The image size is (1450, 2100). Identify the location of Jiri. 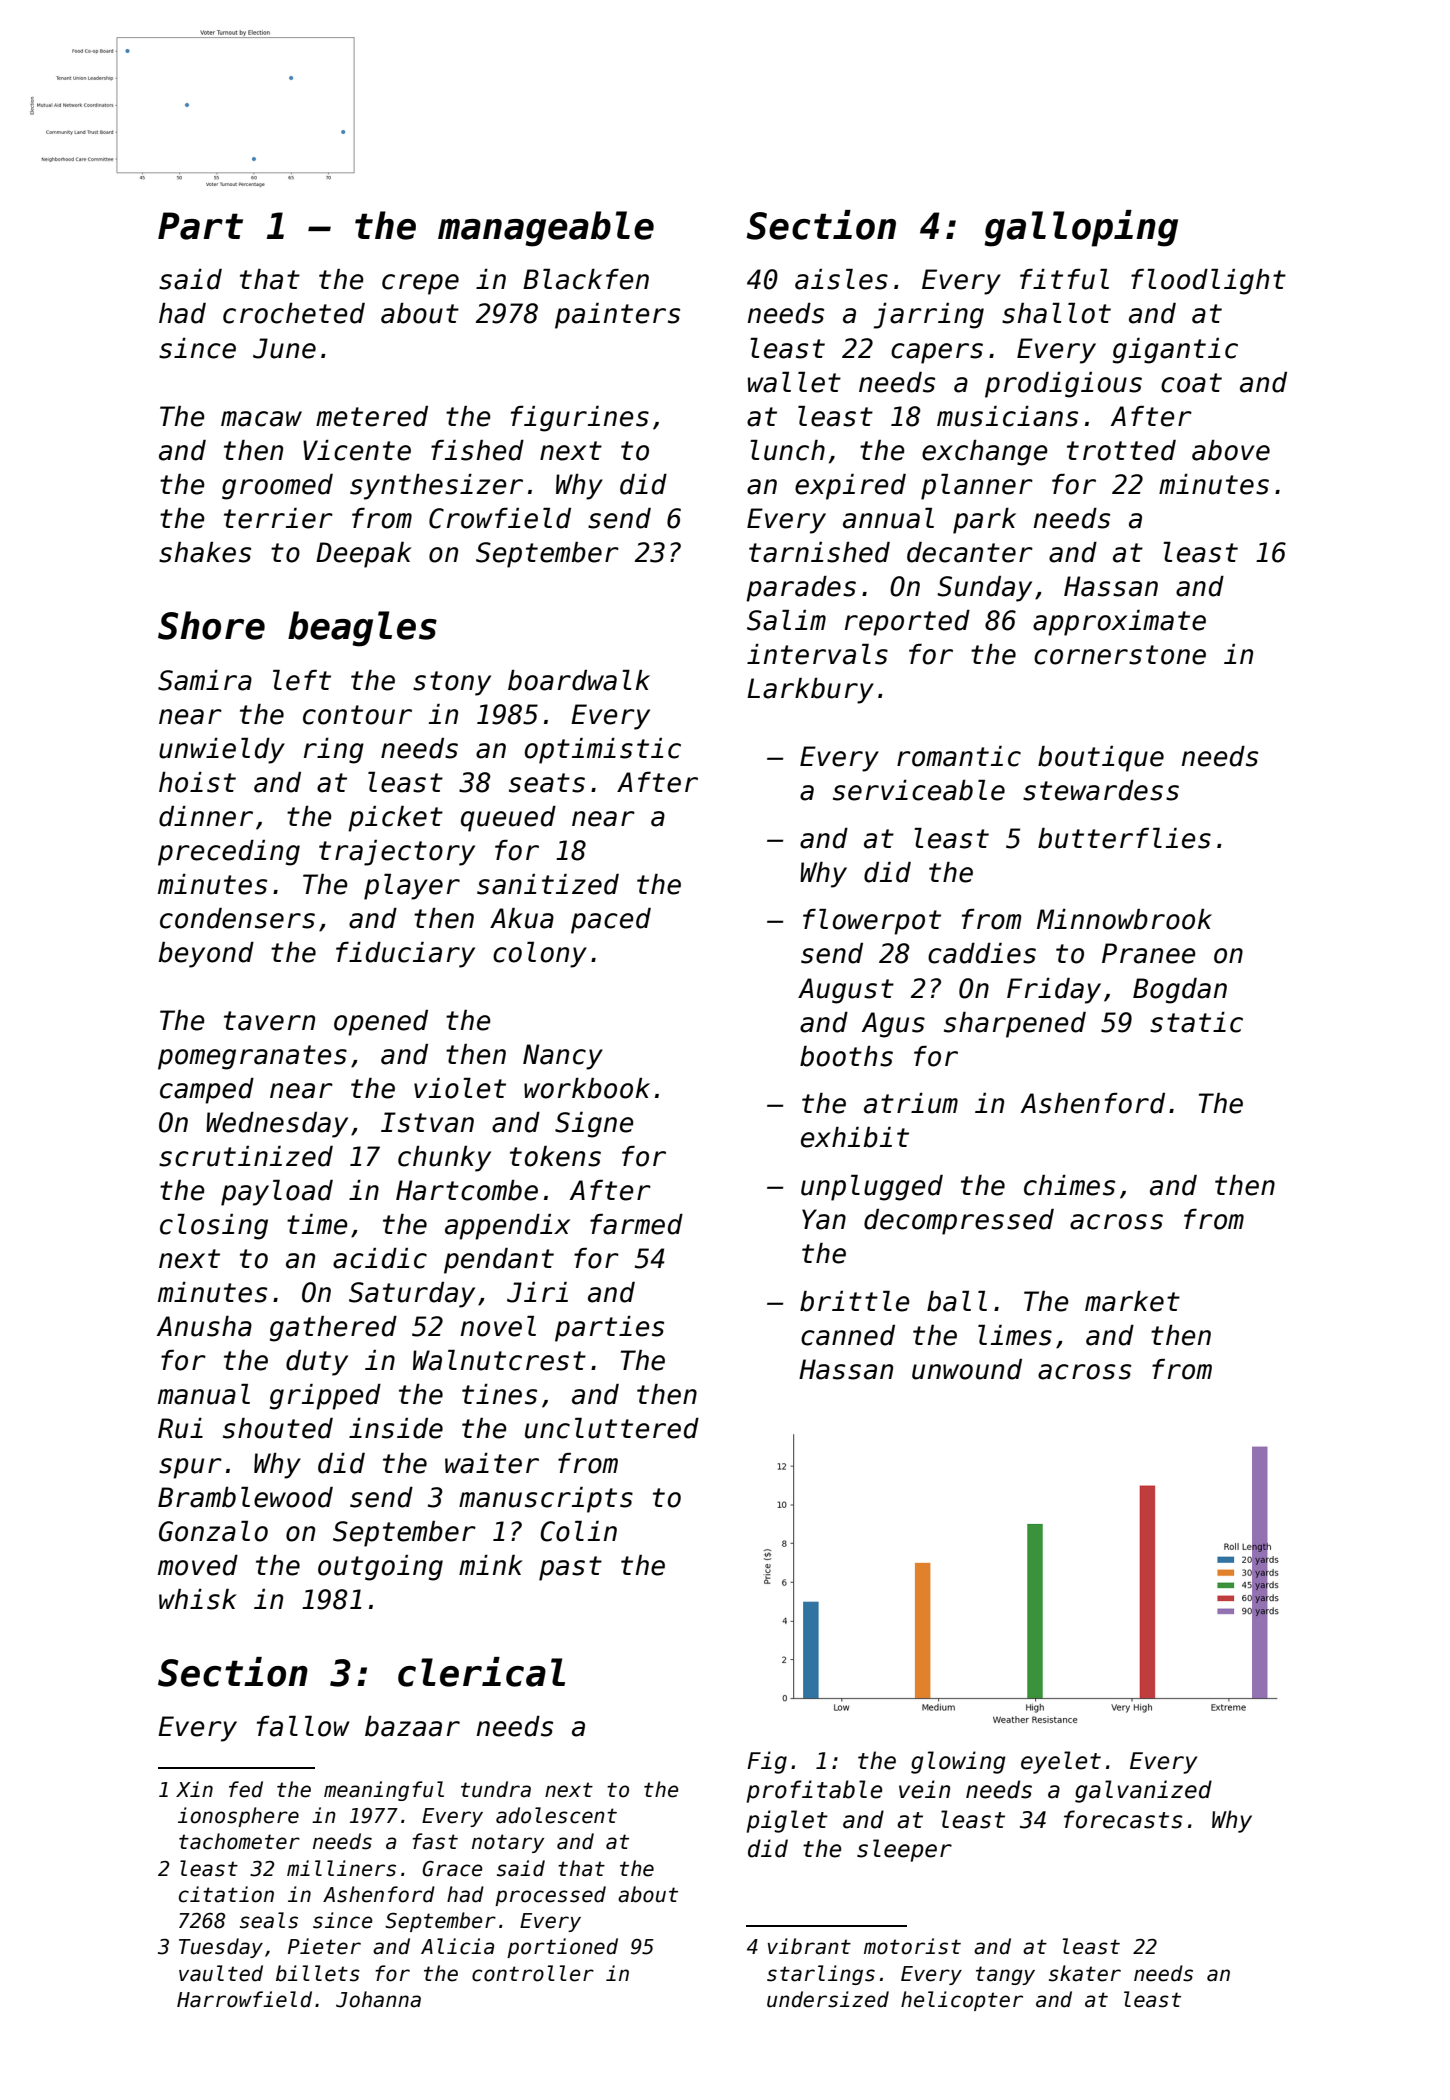
(537, 1292).
